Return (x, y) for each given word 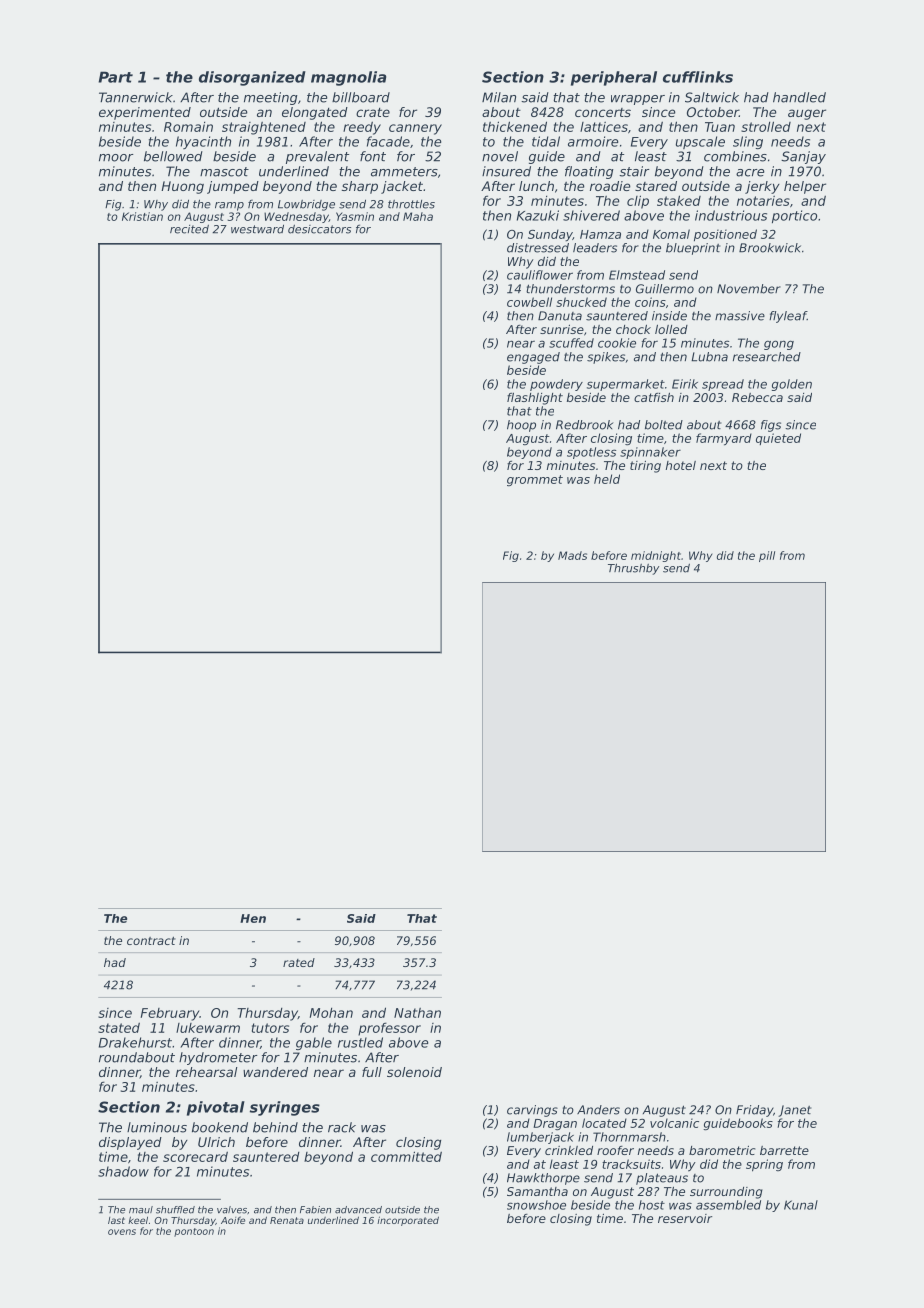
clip (638, 202)
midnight (656, 556)
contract (151, 941)
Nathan (417, 1013)
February (170, 1014)
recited (189, 229)
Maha (418, 216)
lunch (536, 186)
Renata (287, 1220)
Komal (671, 234)
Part (116, 77)
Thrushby (633, 569)
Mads (572, 555)
